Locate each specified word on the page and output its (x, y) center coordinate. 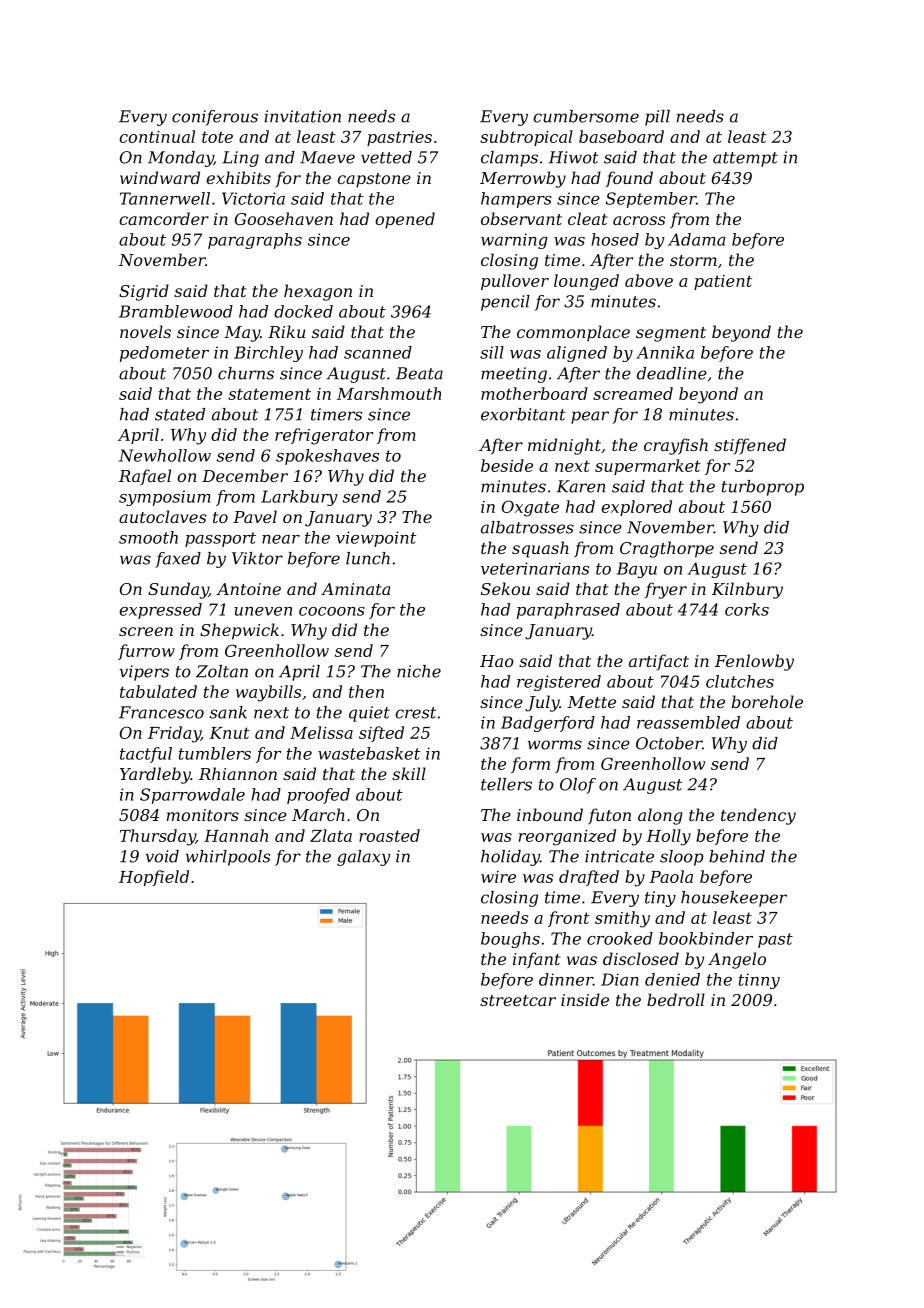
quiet (369, 714)
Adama (697, 239)
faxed (178, 560)
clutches (740, 681)
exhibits (238, 177)
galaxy (363, 858)
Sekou (505, 588)
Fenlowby (754, 662)
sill (492, 352)
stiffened (750, 446)
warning (514, 241)
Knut (229, 733)
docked (303, 311)
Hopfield (154, 878)
